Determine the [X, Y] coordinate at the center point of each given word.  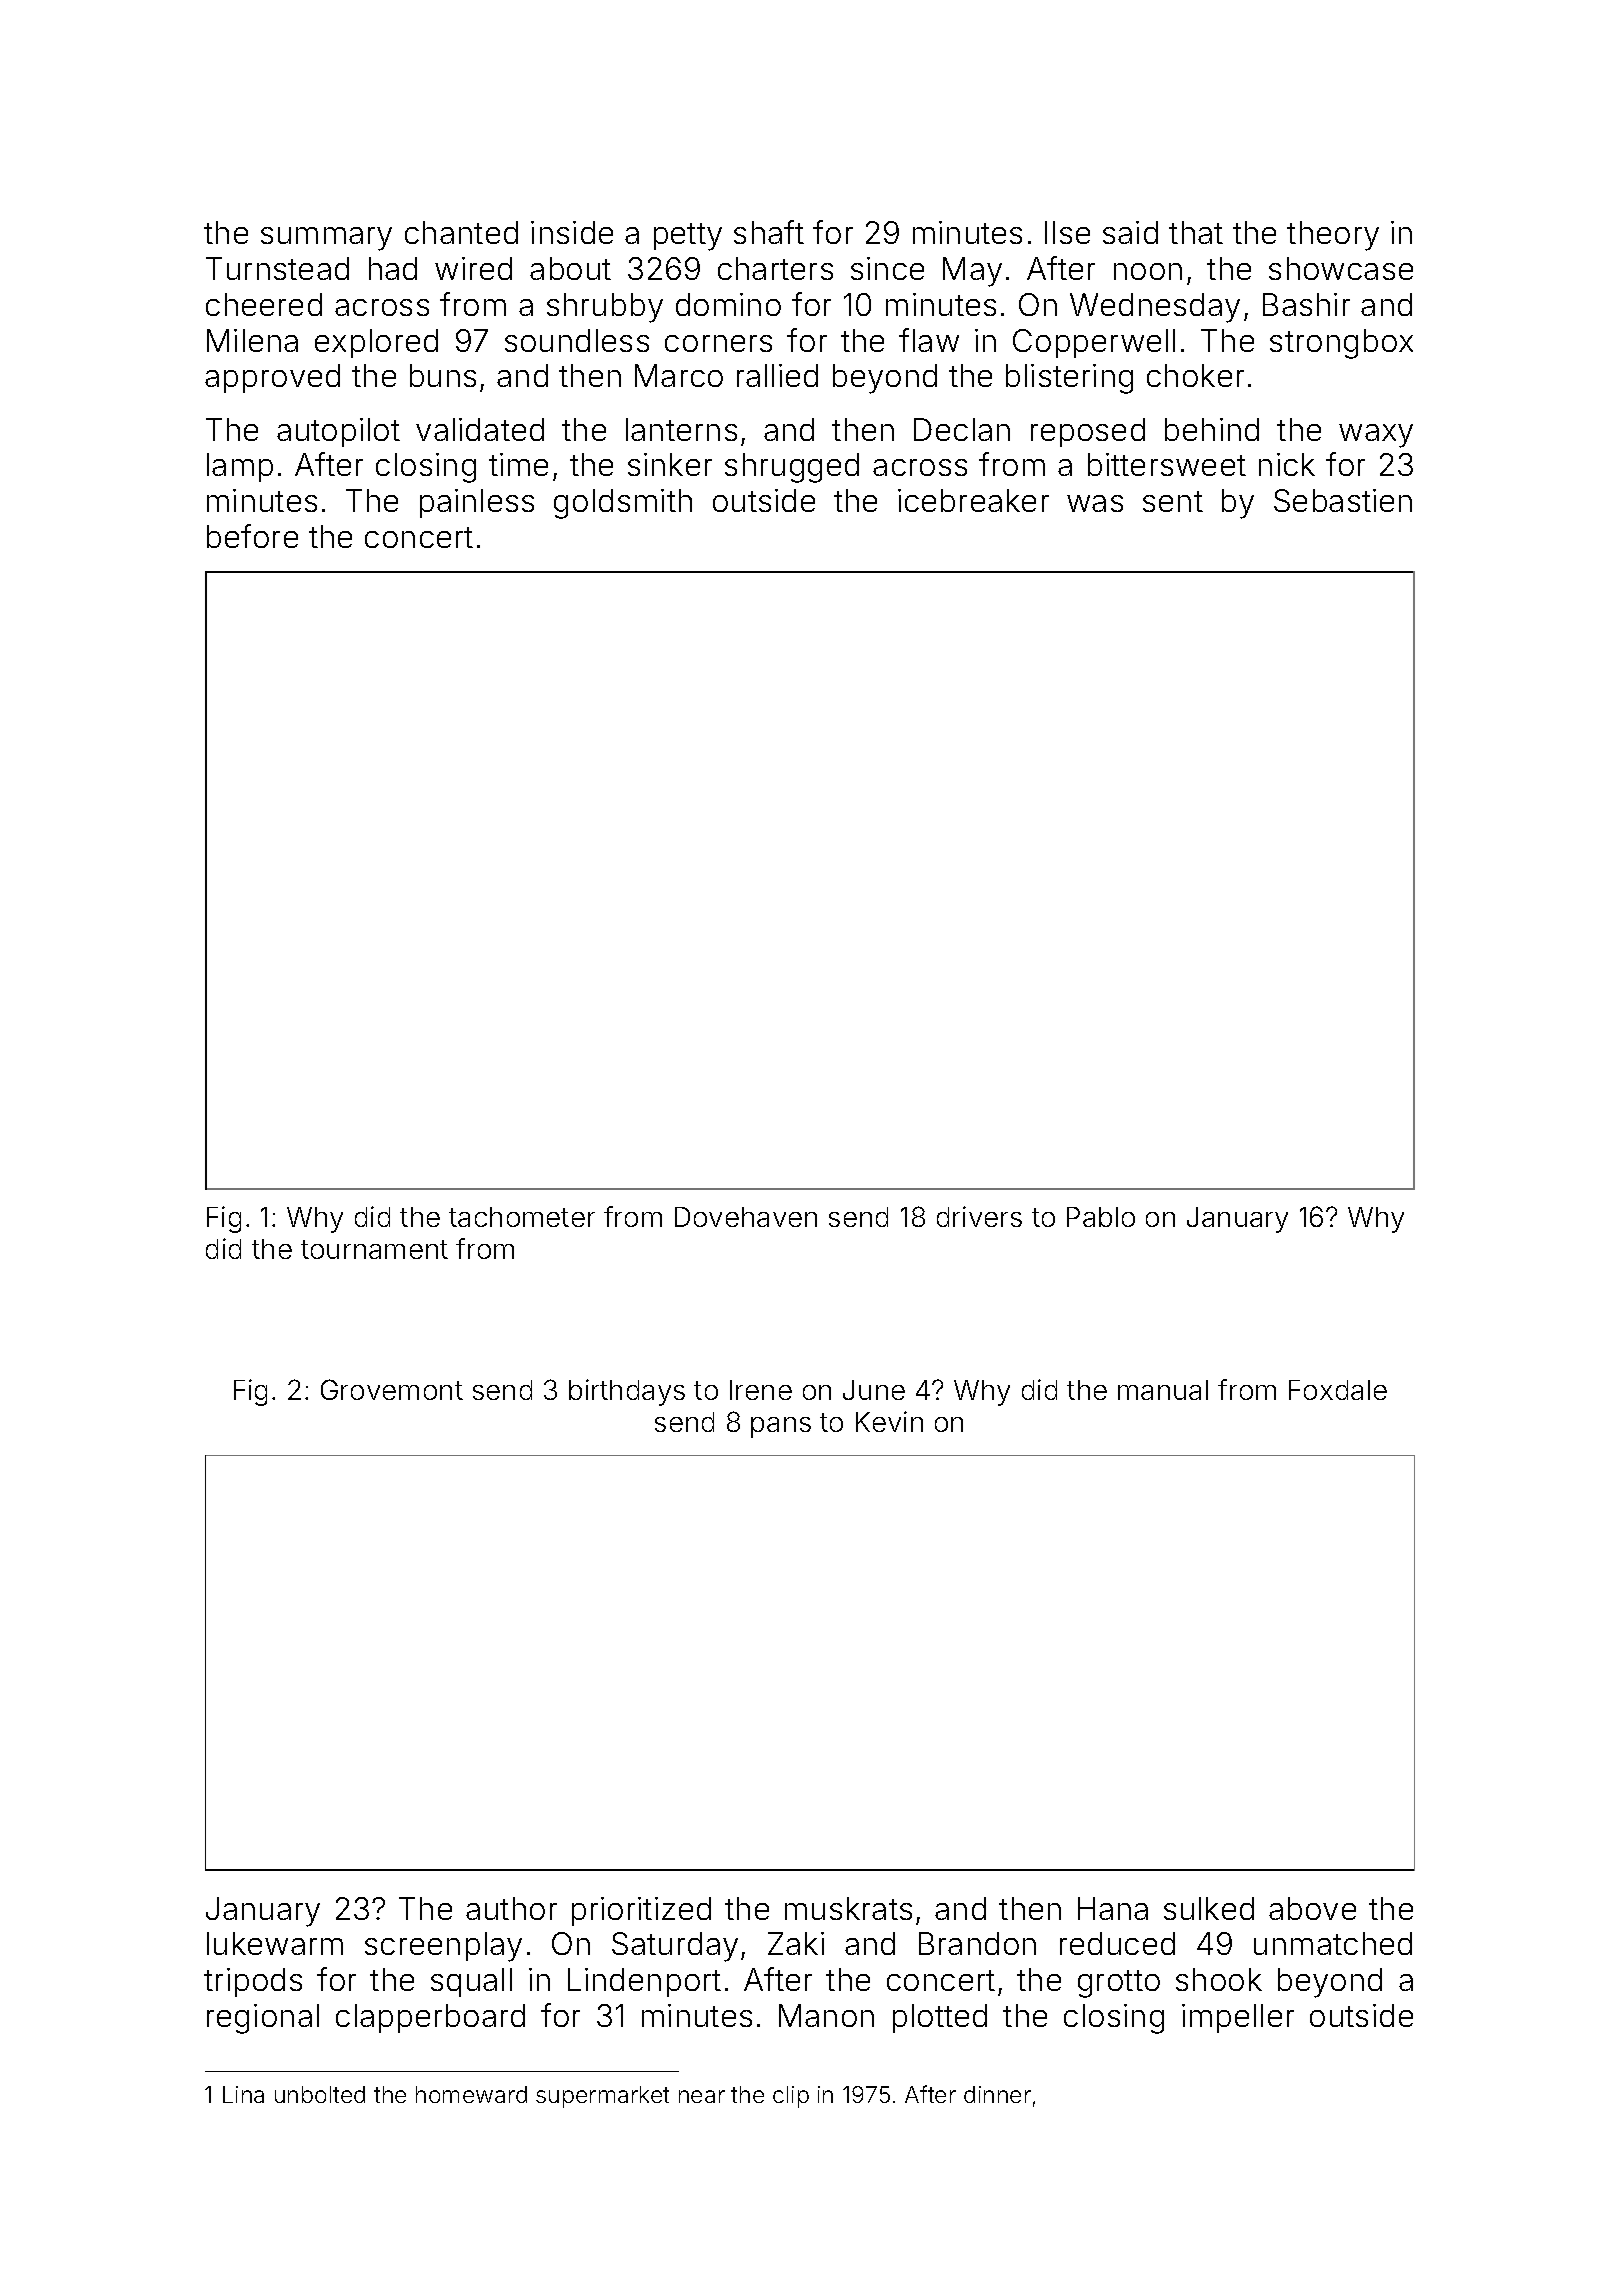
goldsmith [623, 504]
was [1095, 503]
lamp [240, 467]
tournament [374, 1249]
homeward [471, 2094]
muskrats [848, 1908]
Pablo [1101, 1217]
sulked [1209, 1908]
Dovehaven [746, 1217]
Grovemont [392, 1389]
